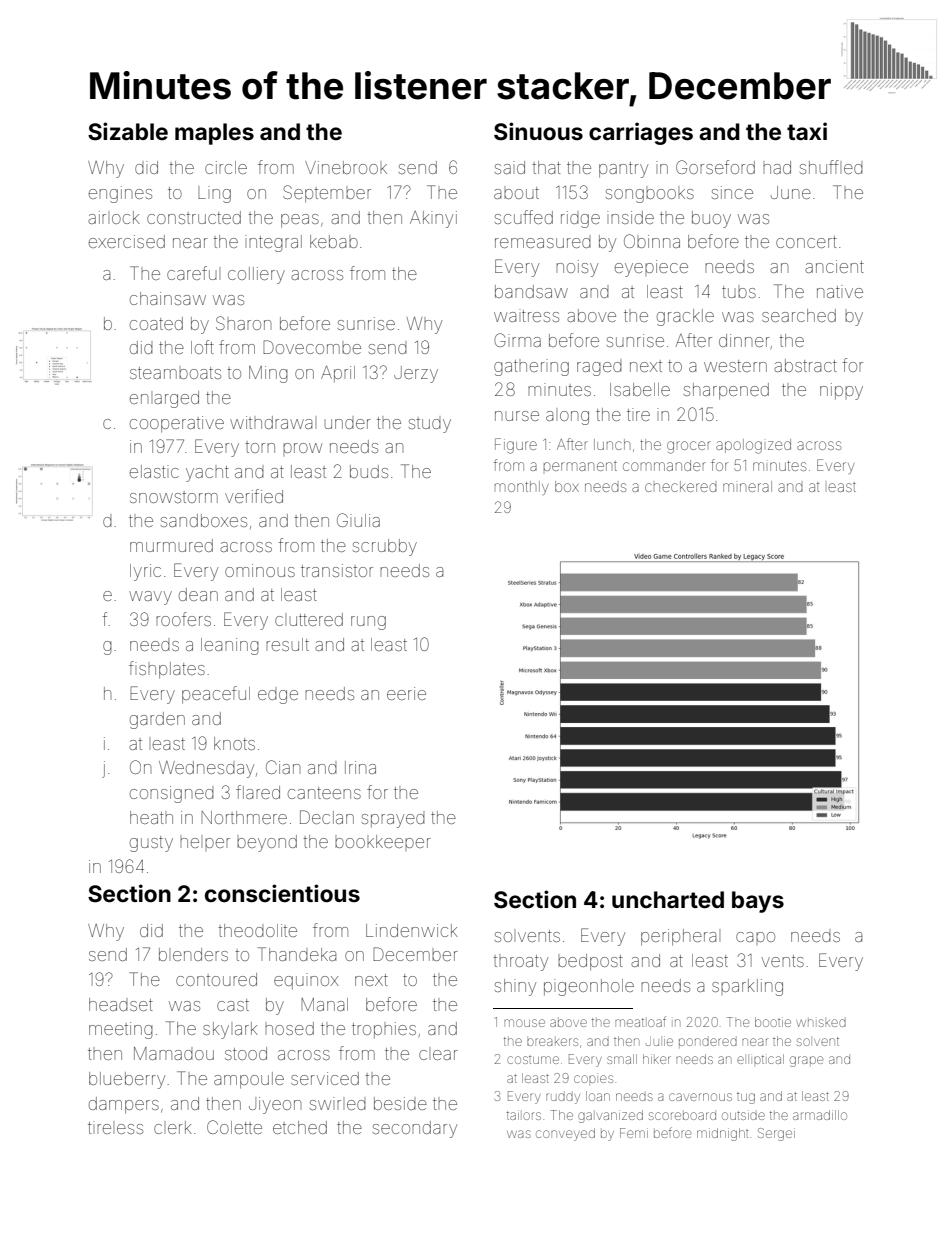 This screenshot has width=952, height=1233. What do you see at coordinates (128, 131) in the screenshot?
I see `Sizable` at bounding box center [128, 131].
